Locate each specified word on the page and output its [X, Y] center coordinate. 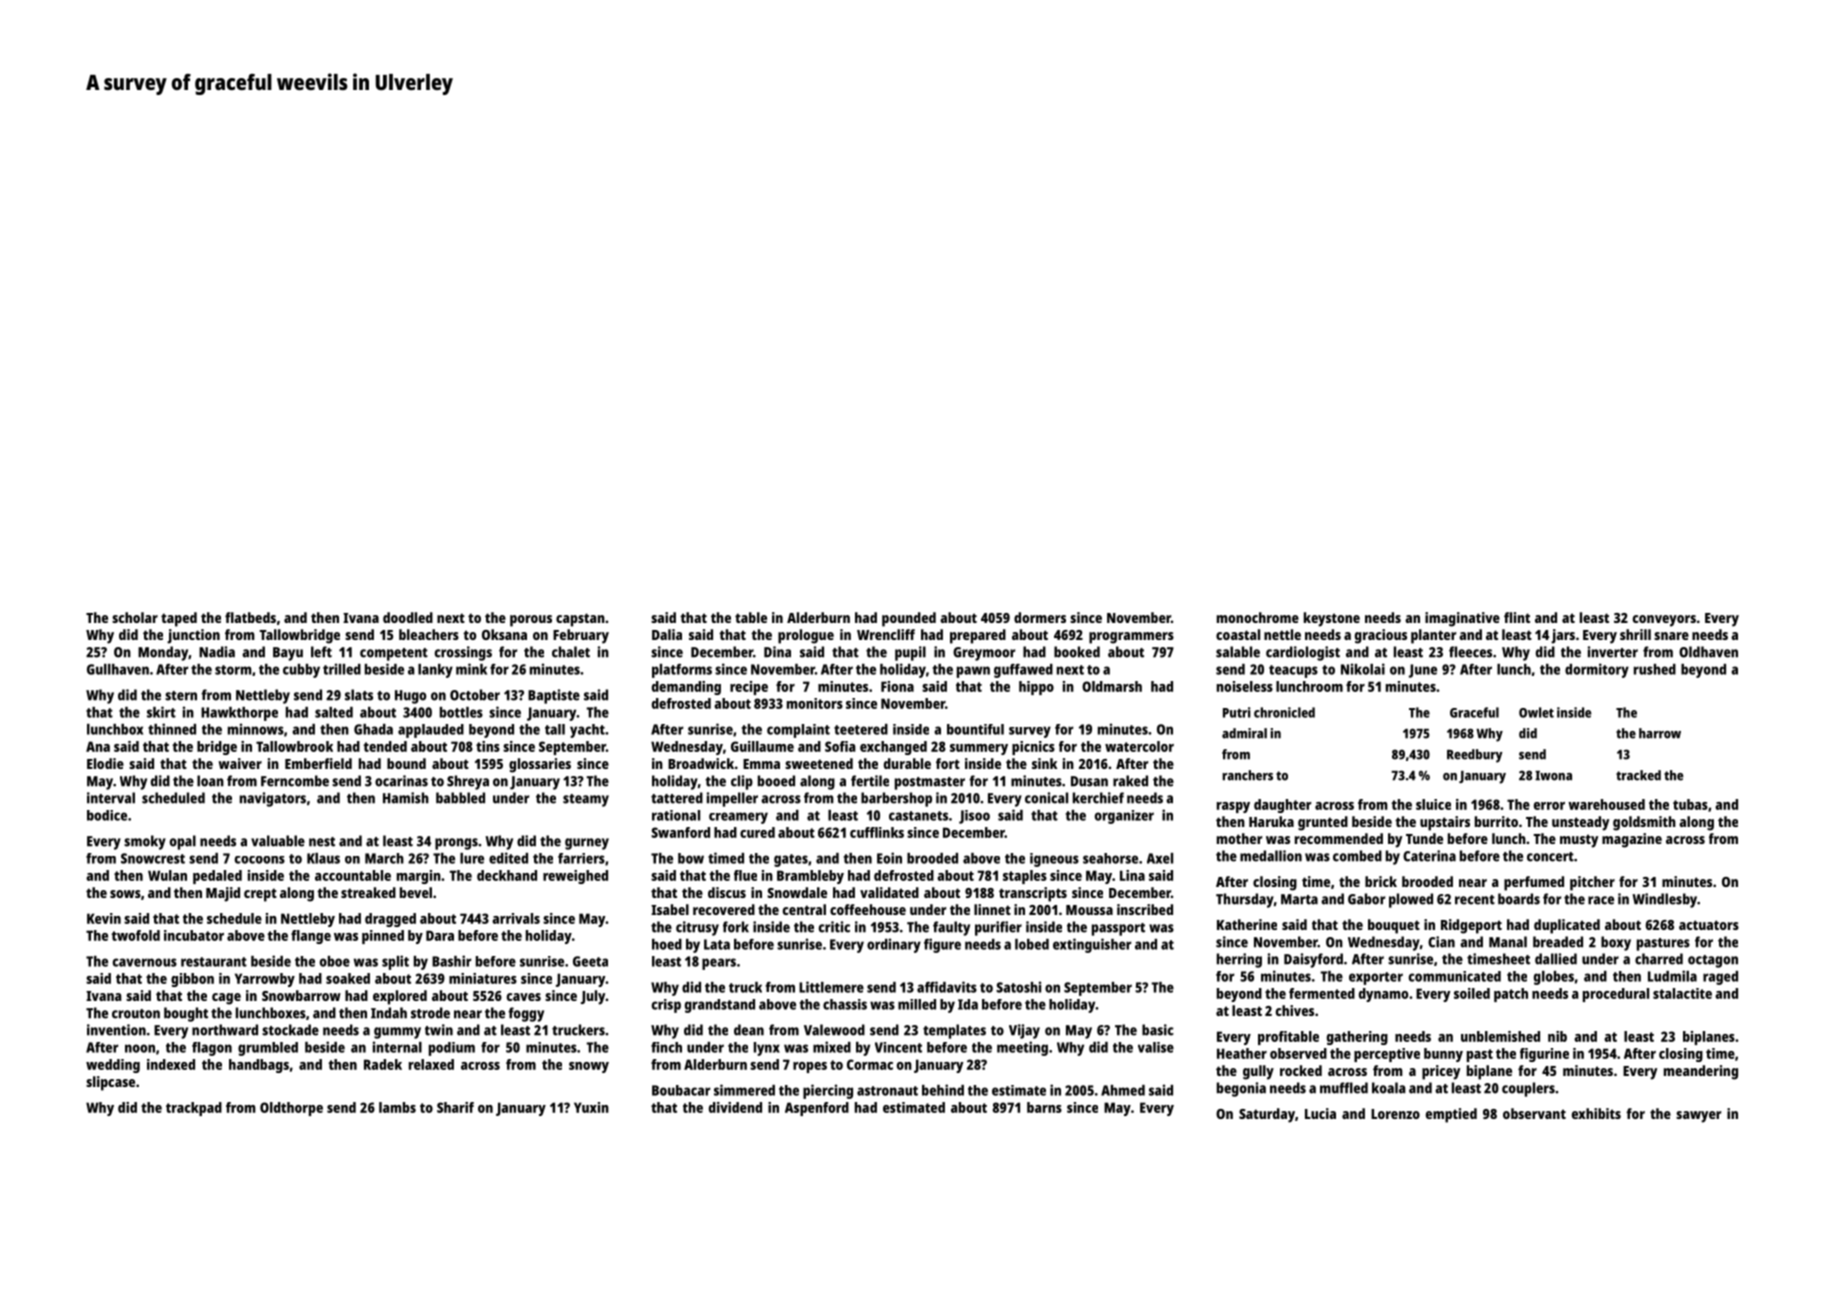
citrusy [697, 928]
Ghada [373, 729]
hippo [1036, 688]
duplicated [1567, 926]
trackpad [194, 1109]
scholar [135, 617]
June [1423, 671]
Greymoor [984, 654]
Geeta [590, 961]
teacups [1293, 671]
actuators [1709, 925]
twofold [135, 935]
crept [260, 895]
